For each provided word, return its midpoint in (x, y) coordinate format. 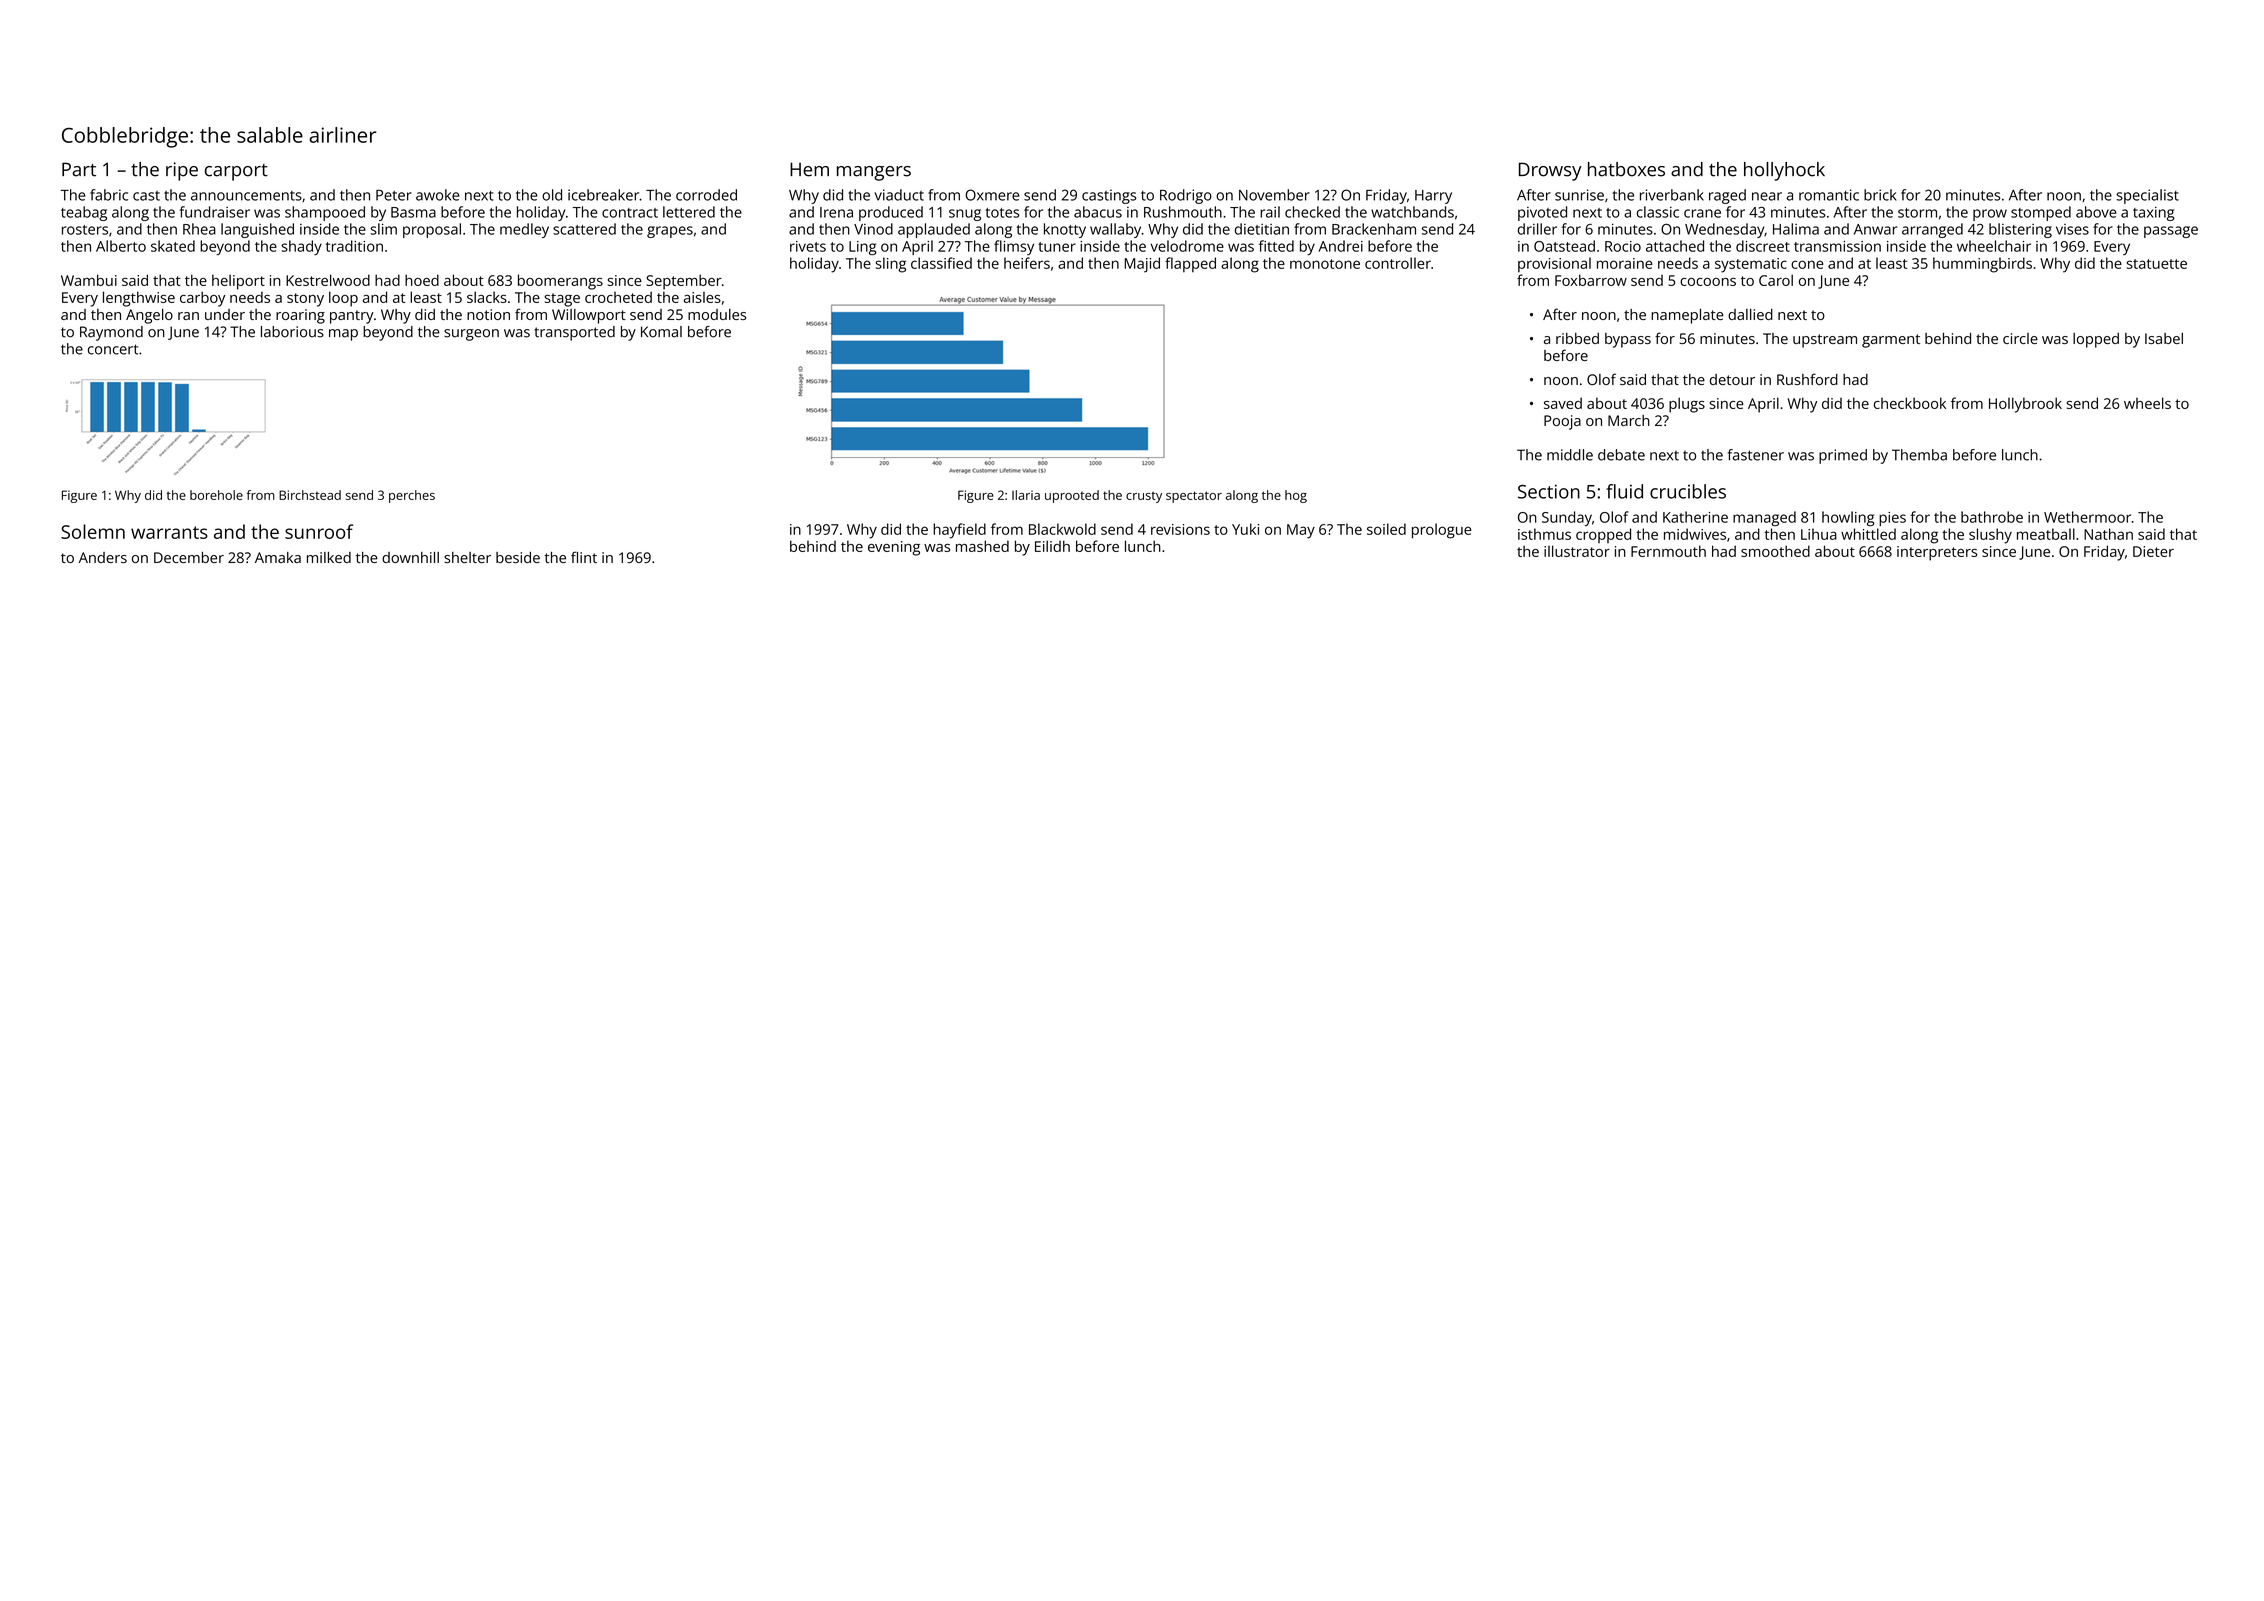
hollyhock (1784, 171)
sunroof (319, 531)
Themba (1919, 455)
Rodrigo (1186, 196)
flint (584, 557)
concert (113, 349)
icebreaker (603, 195)
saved (1563, 403)
